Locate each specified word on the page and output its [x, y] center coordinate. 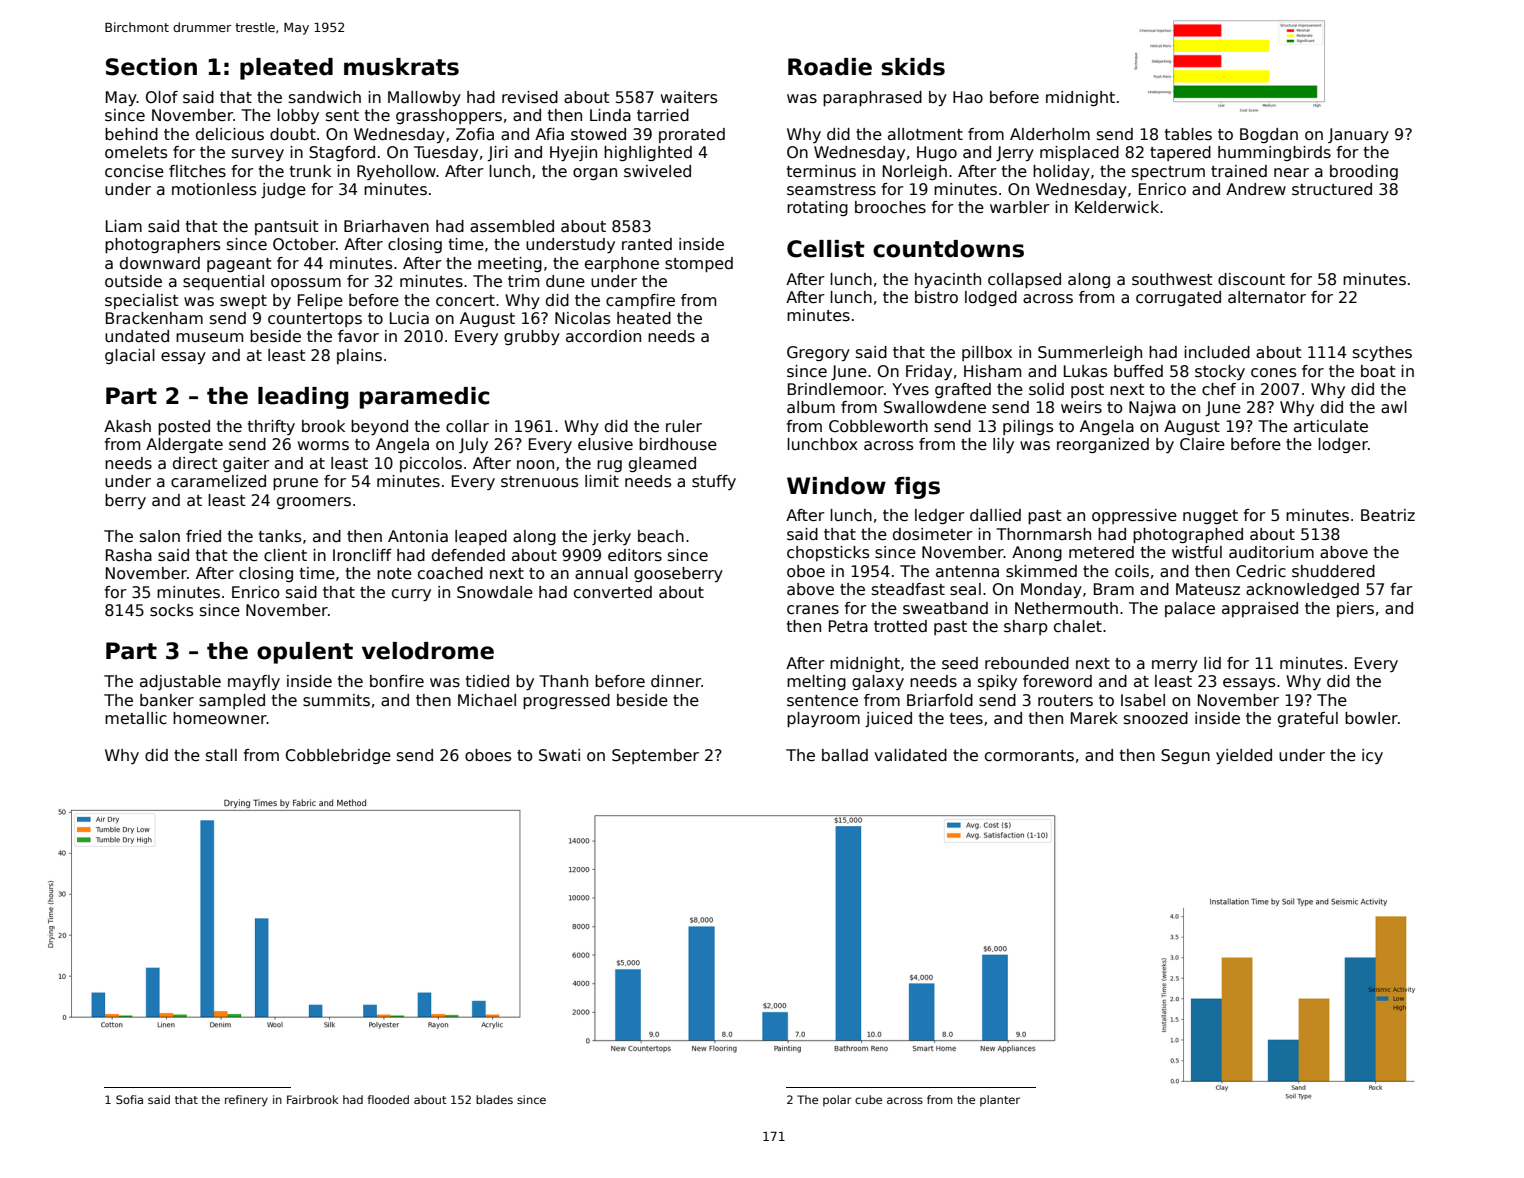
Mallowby [424, 98]
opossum [306, 284]
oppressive [1134, 516]
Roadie [830, 67]
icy [1372, 756]
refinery [246, 1101]
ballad [845, 755]
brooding [1364, 172]
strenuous [539, 482]
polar [837, 1100]
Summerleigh [1090, 353]
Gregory [818, 353]
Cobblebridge [338, 756]
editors [635, 555]
